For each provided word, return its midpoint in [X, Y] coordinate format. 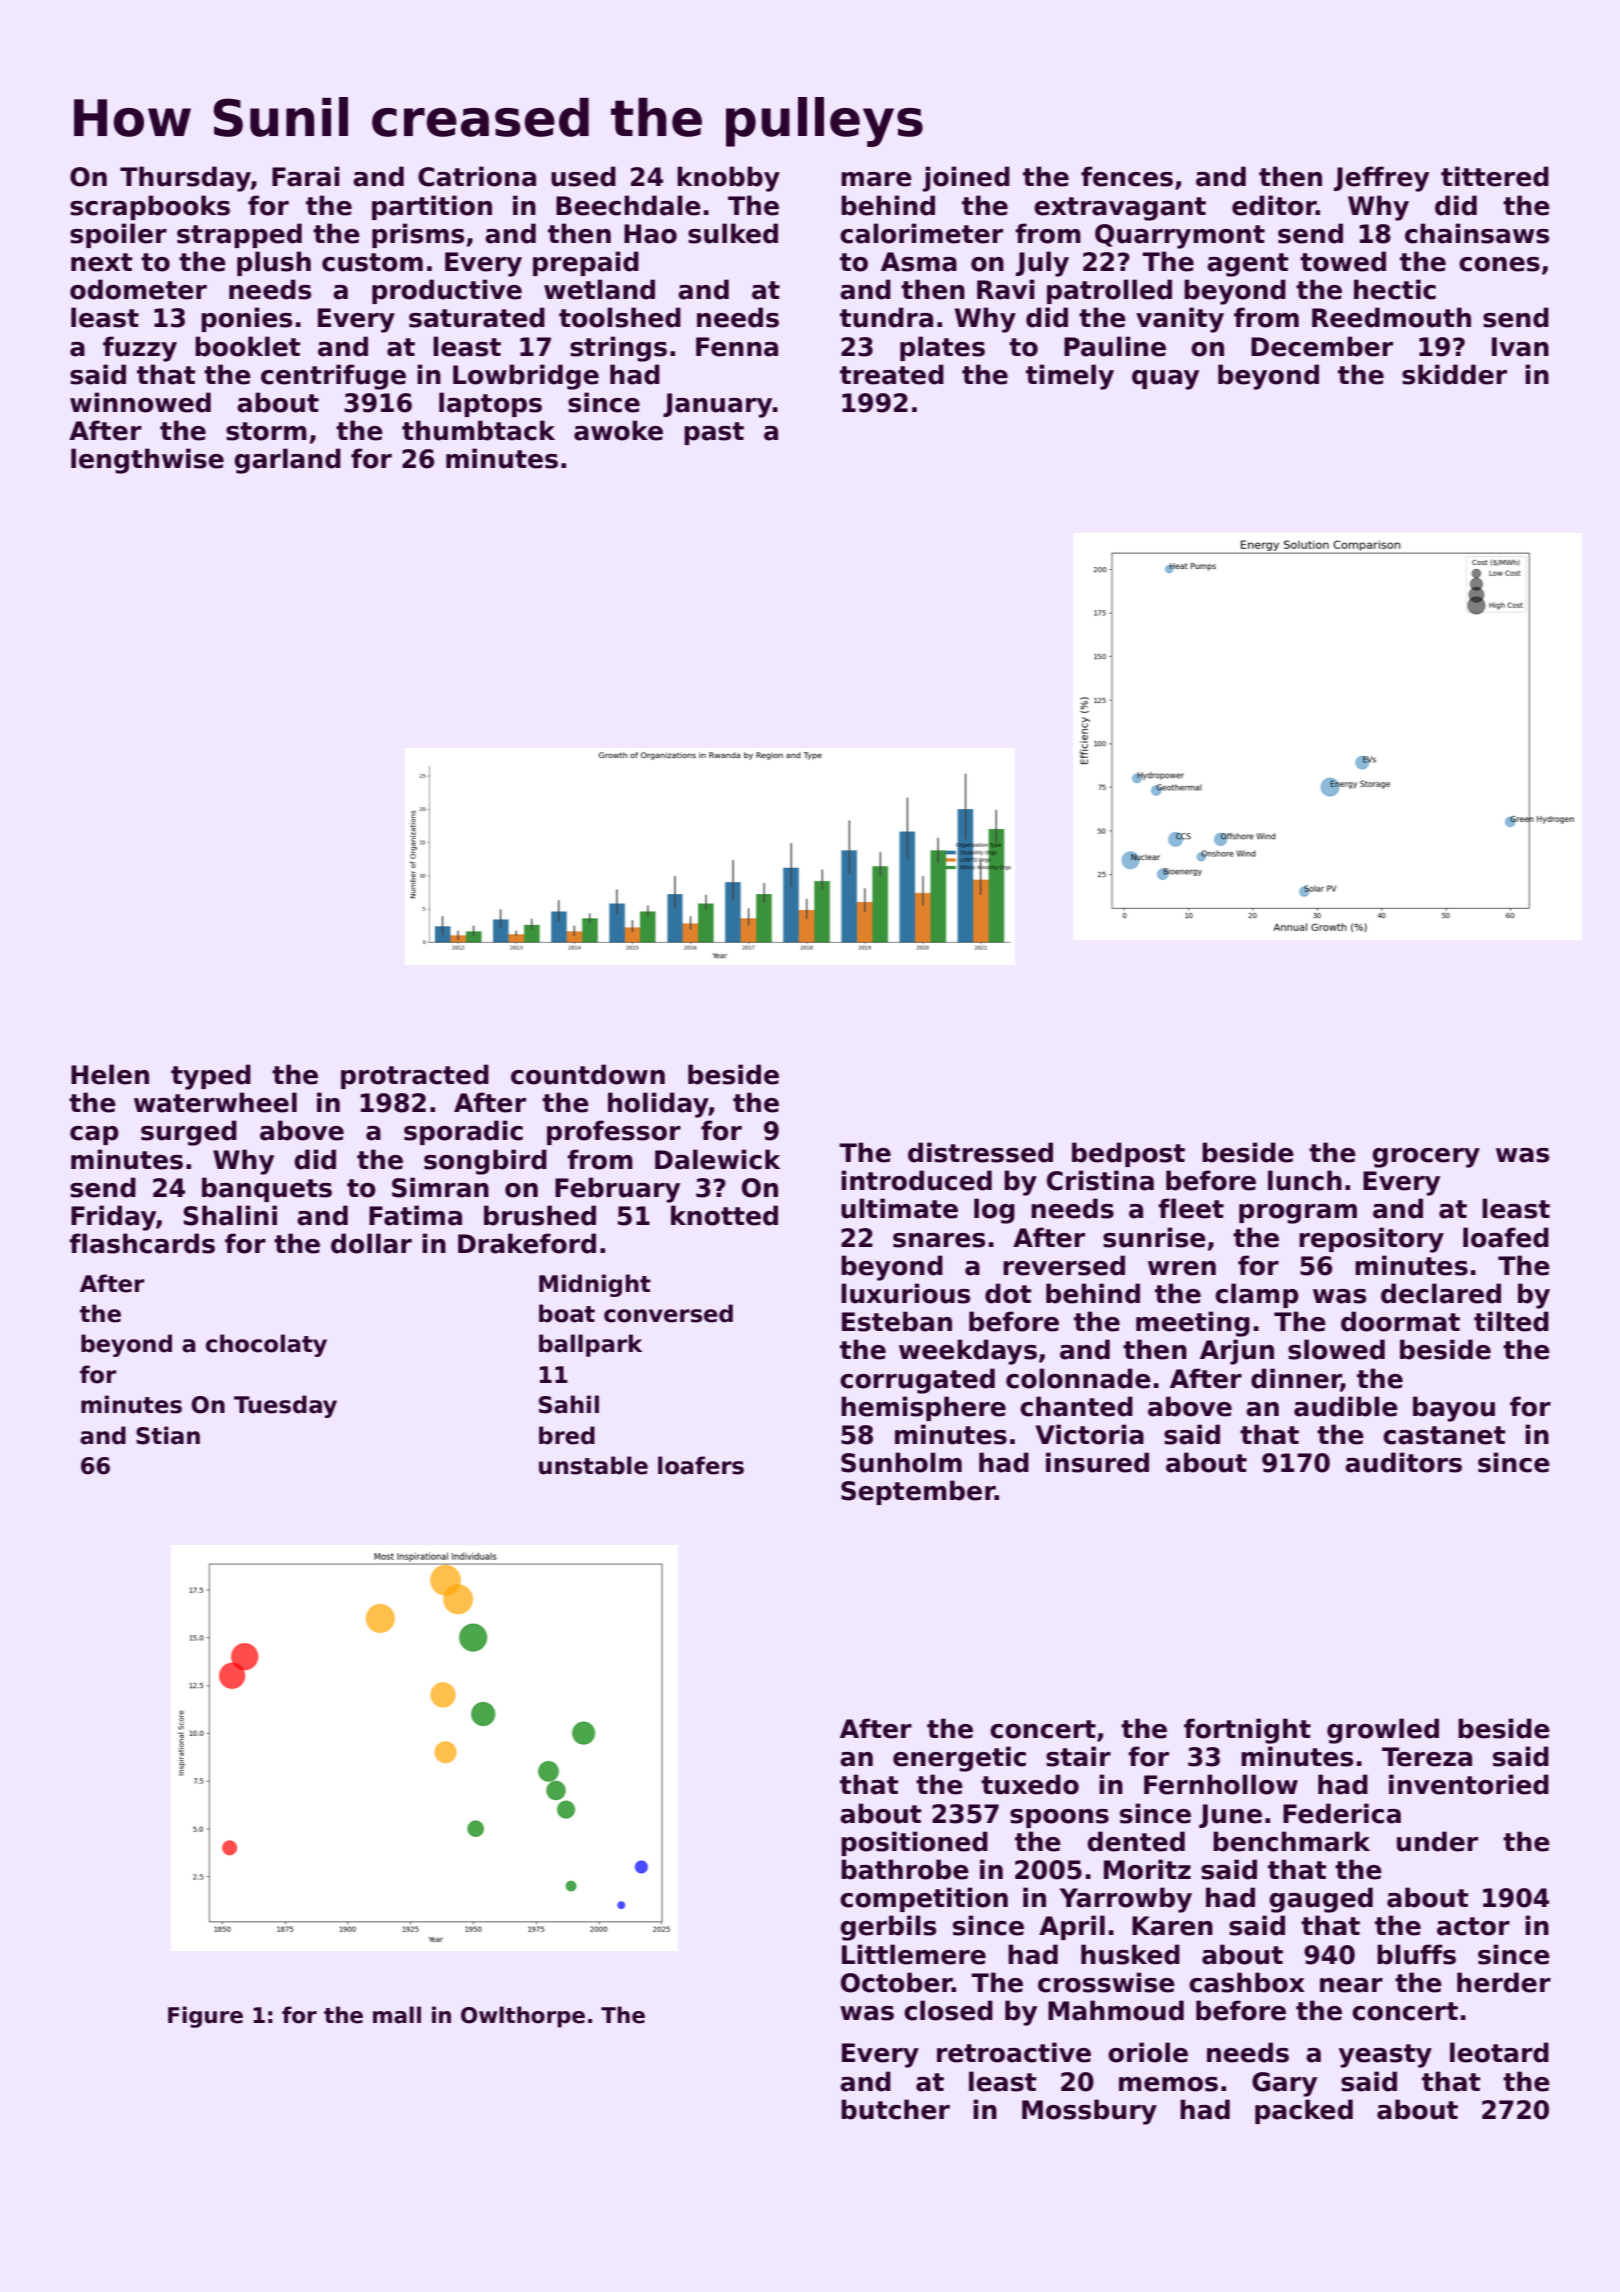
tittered [1495, 176]
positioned [914, 1843]
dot [1008, 1293]
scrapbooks [150, 207]
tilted [1511, 1321]
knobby [728, 179]
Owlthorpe [523, 2017]
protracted [415, 1076]
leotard [1499, 2052]
